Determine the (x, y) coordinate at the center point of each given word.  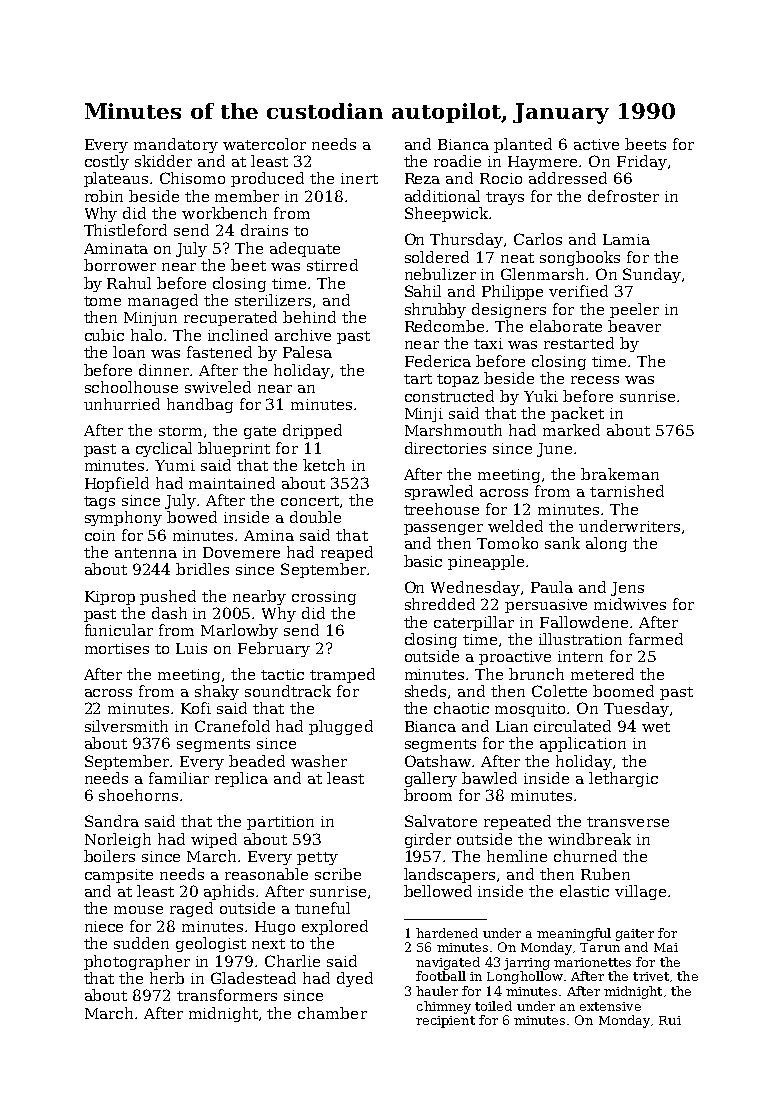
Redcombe (444, 326)
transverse (628, 822)
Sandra (112, 821)
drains (264, 230)
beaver (634, 326)
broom (428, 795)
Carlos (538, 239)
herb (167, 978)
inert (359, 178)
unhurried (122, 404)
